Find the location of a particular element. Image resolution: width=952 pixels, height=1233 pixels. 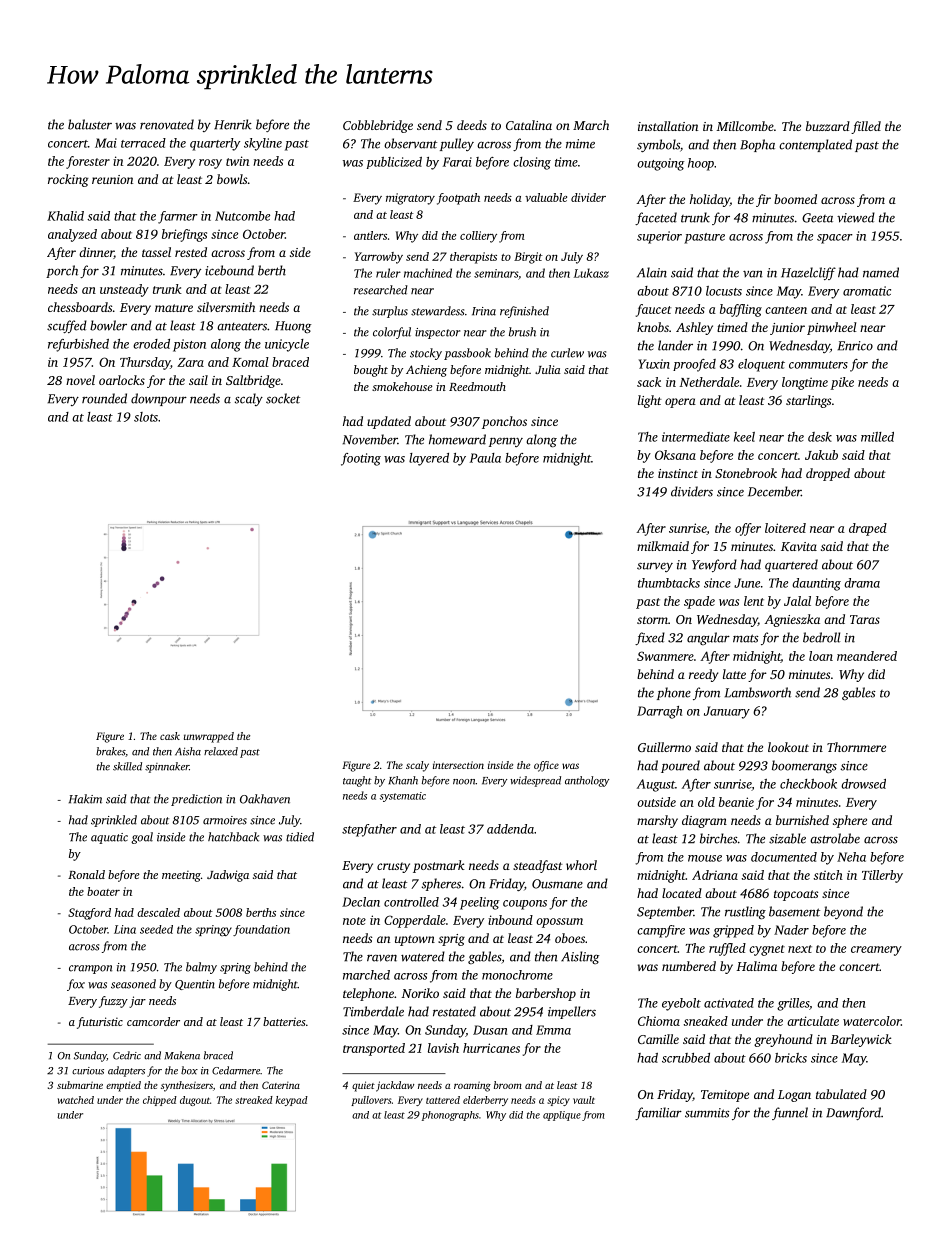

batteries is located at coordinates (284, 1021).
